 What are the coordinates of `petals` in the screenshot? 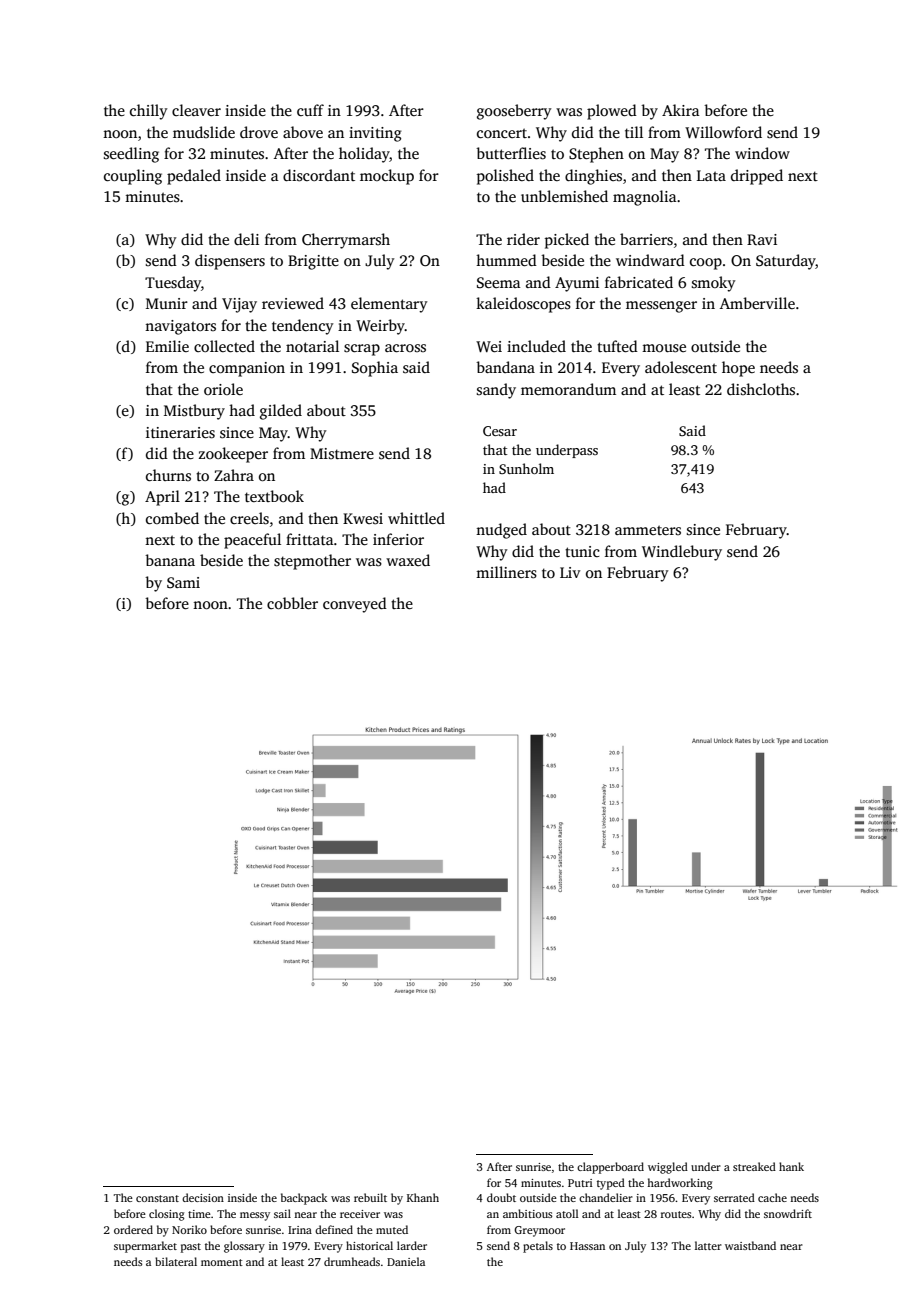 It's located at (538, 1247).
